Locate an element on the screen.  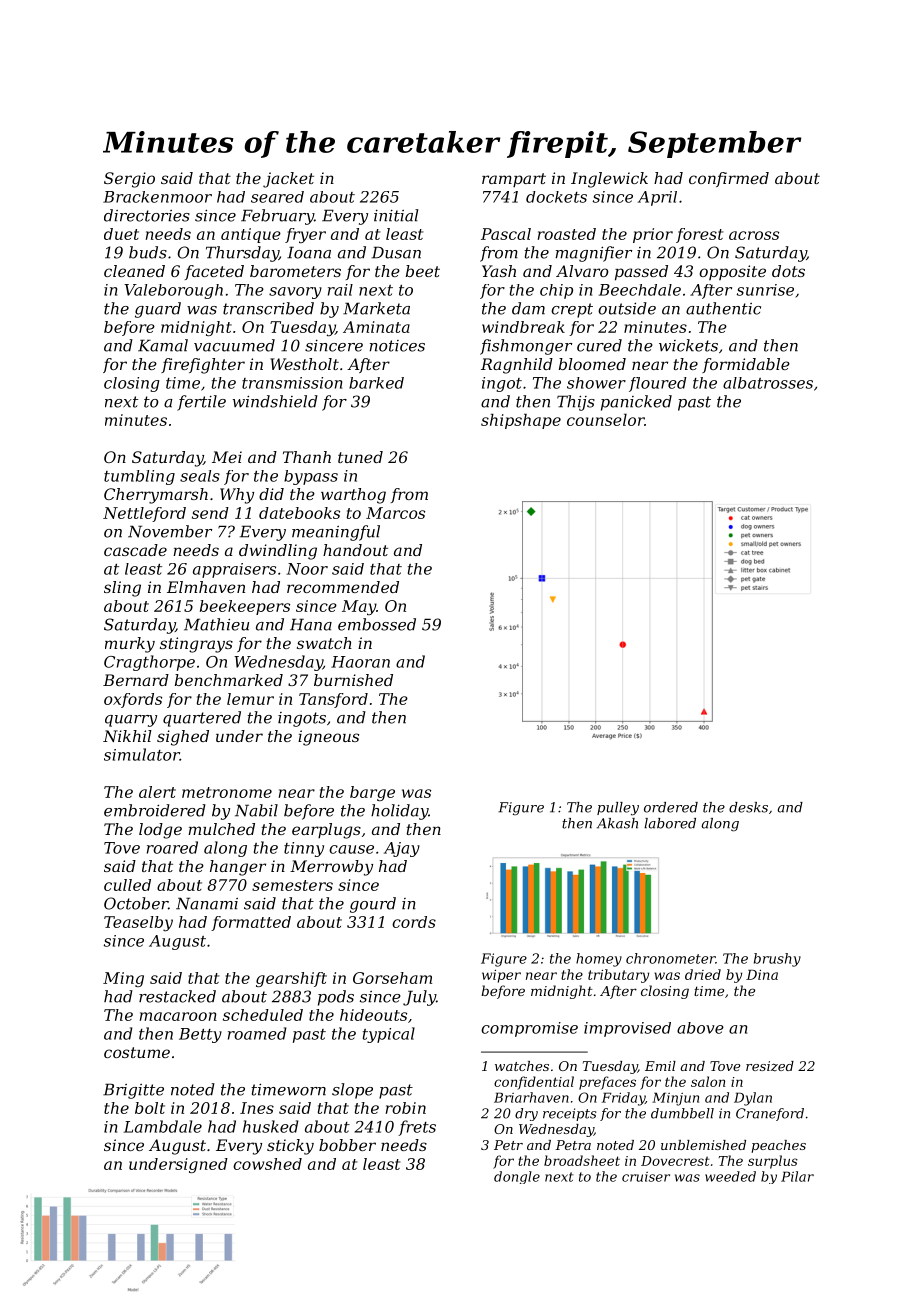
Sergio is located at coordinates (129, 180).
